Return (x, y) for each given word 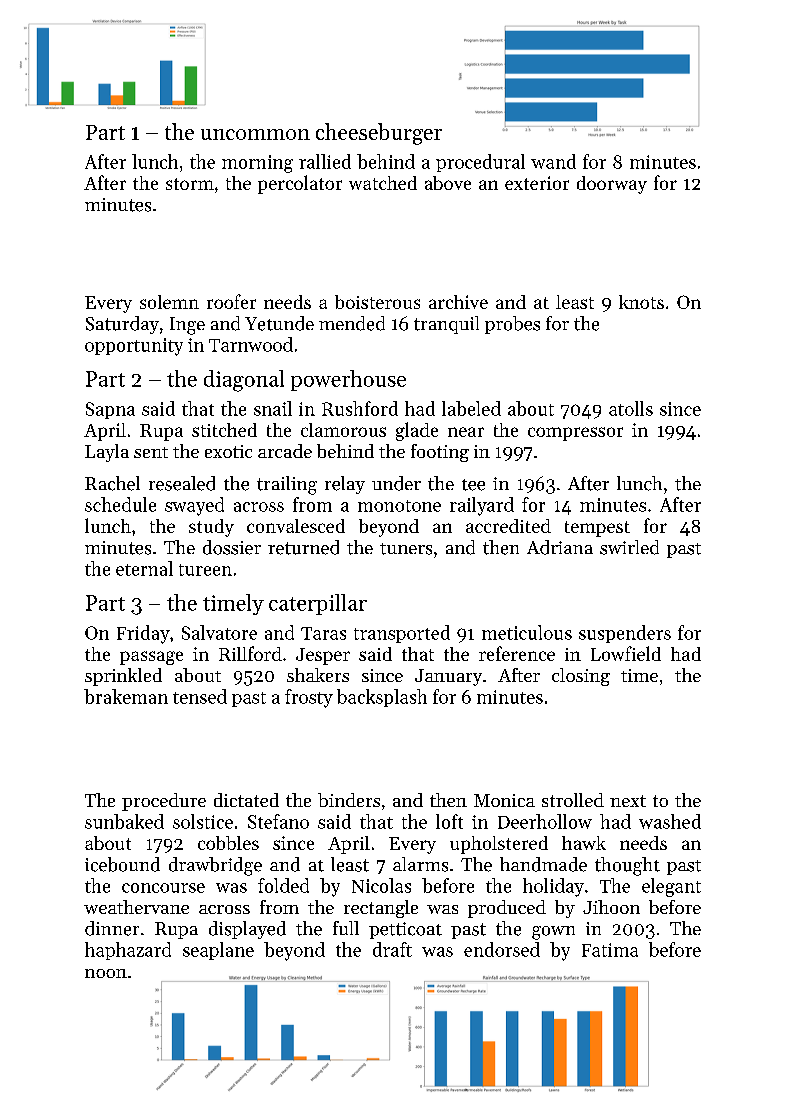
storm (190, 184)
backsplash (382, 698)
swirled (629, 547)
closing (581, 677)
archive (458, 302)
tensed (200, 696)
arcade (285, 451)
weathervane (136, 907)
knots (641, 302)
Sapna (110, 410)
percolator (300, 184)
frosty (309, 698)
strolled (573, 800)
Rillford (250, 653)
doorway (612, 185)
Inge (187, 326)
